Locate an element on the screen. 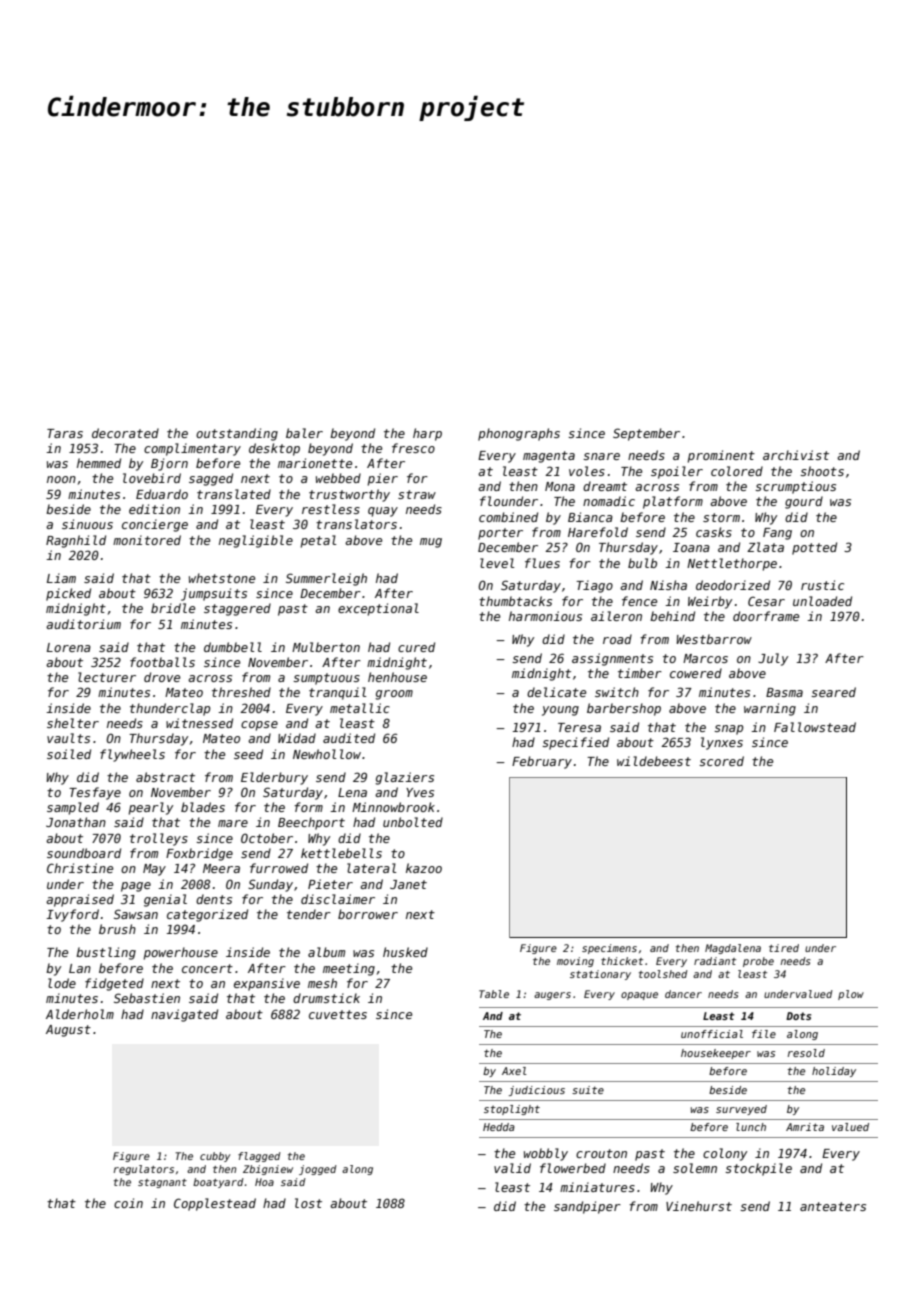 The image size is (924, 1308). September is located at coordinates (646, 434).
